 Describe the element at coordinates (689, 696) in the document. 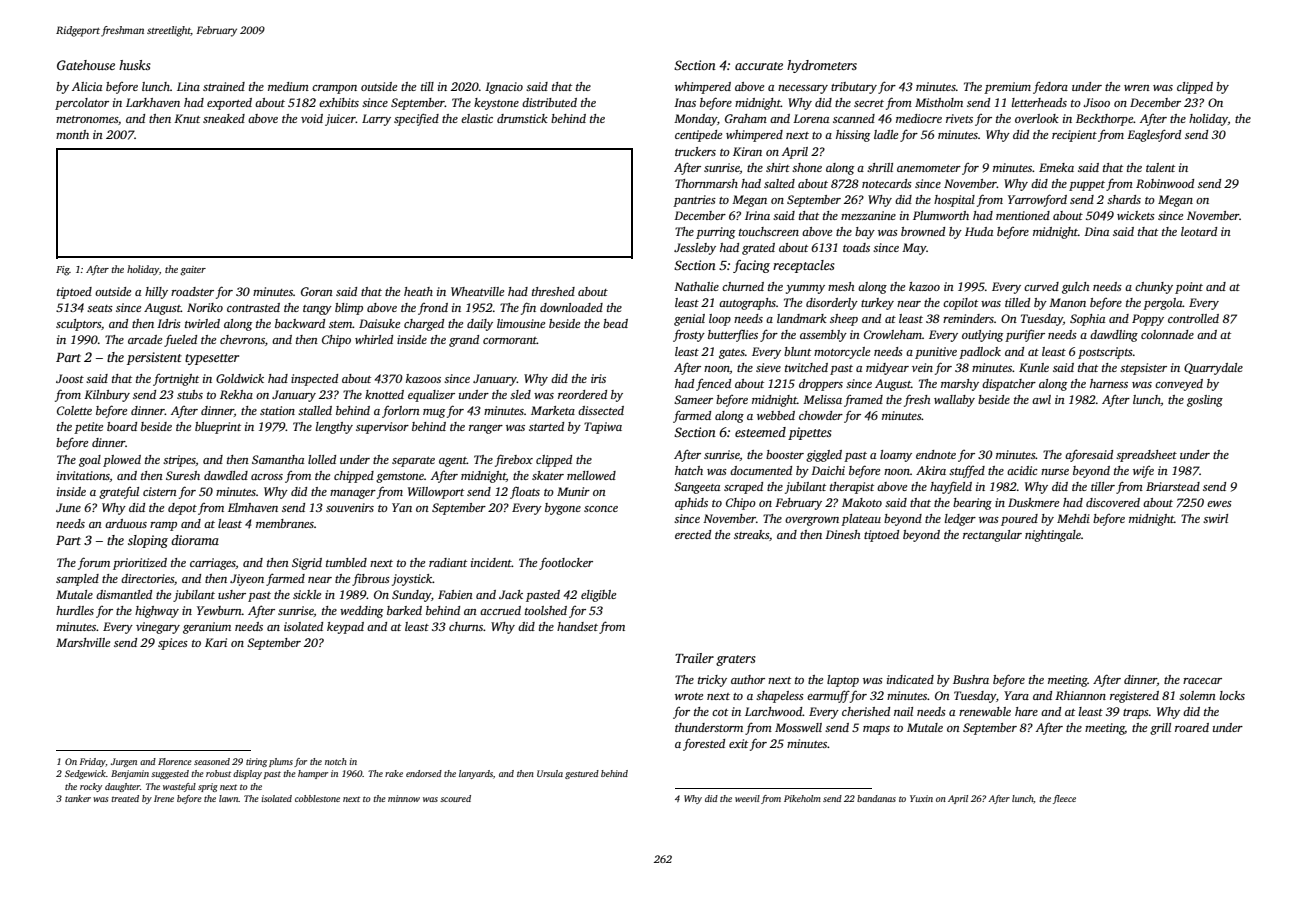

I see `wrote` at that location.
